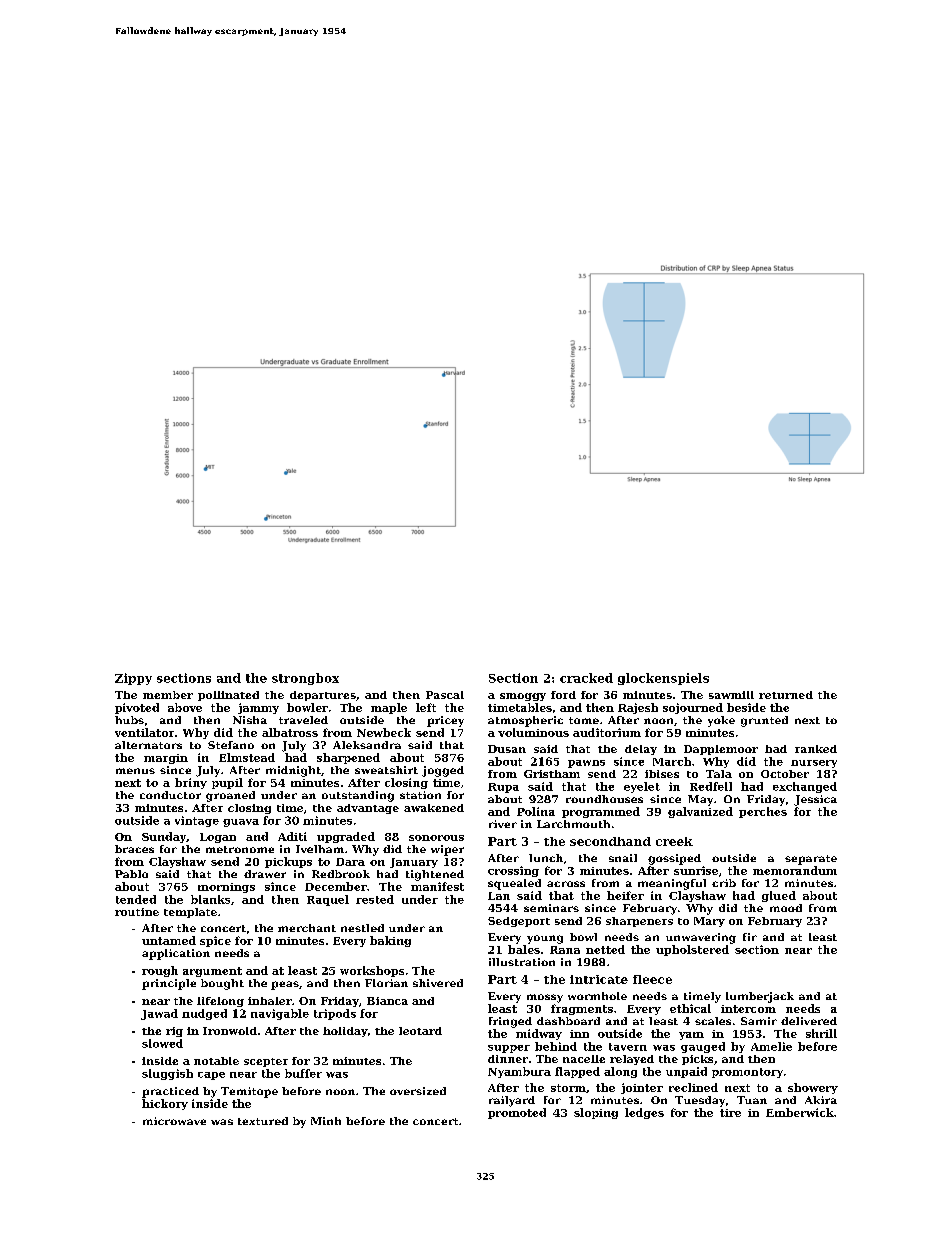  Describe the element at coordinates (815, 800) in the image. I see `Jessica` at that location.
